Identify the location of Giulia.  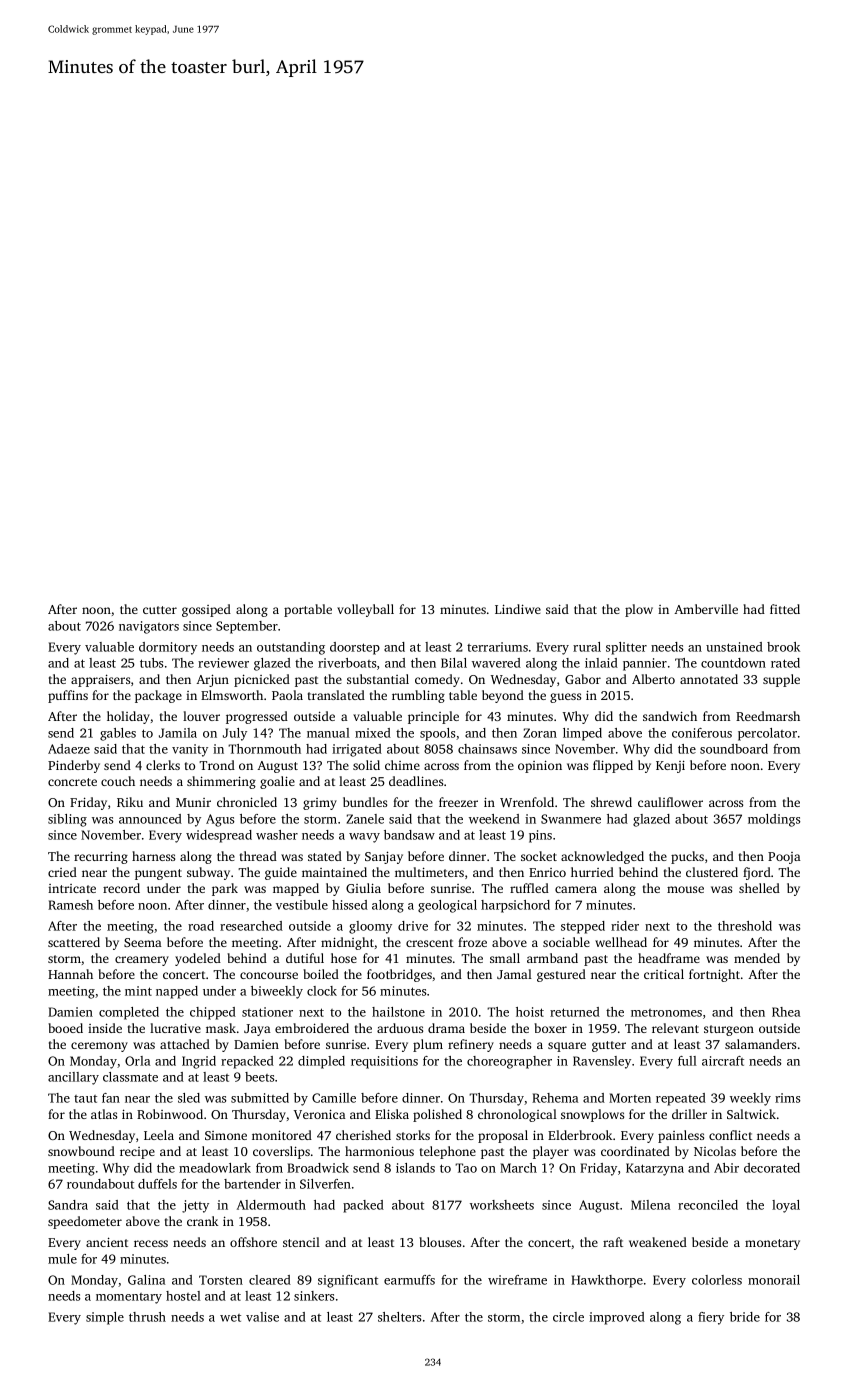
(363, 888).
